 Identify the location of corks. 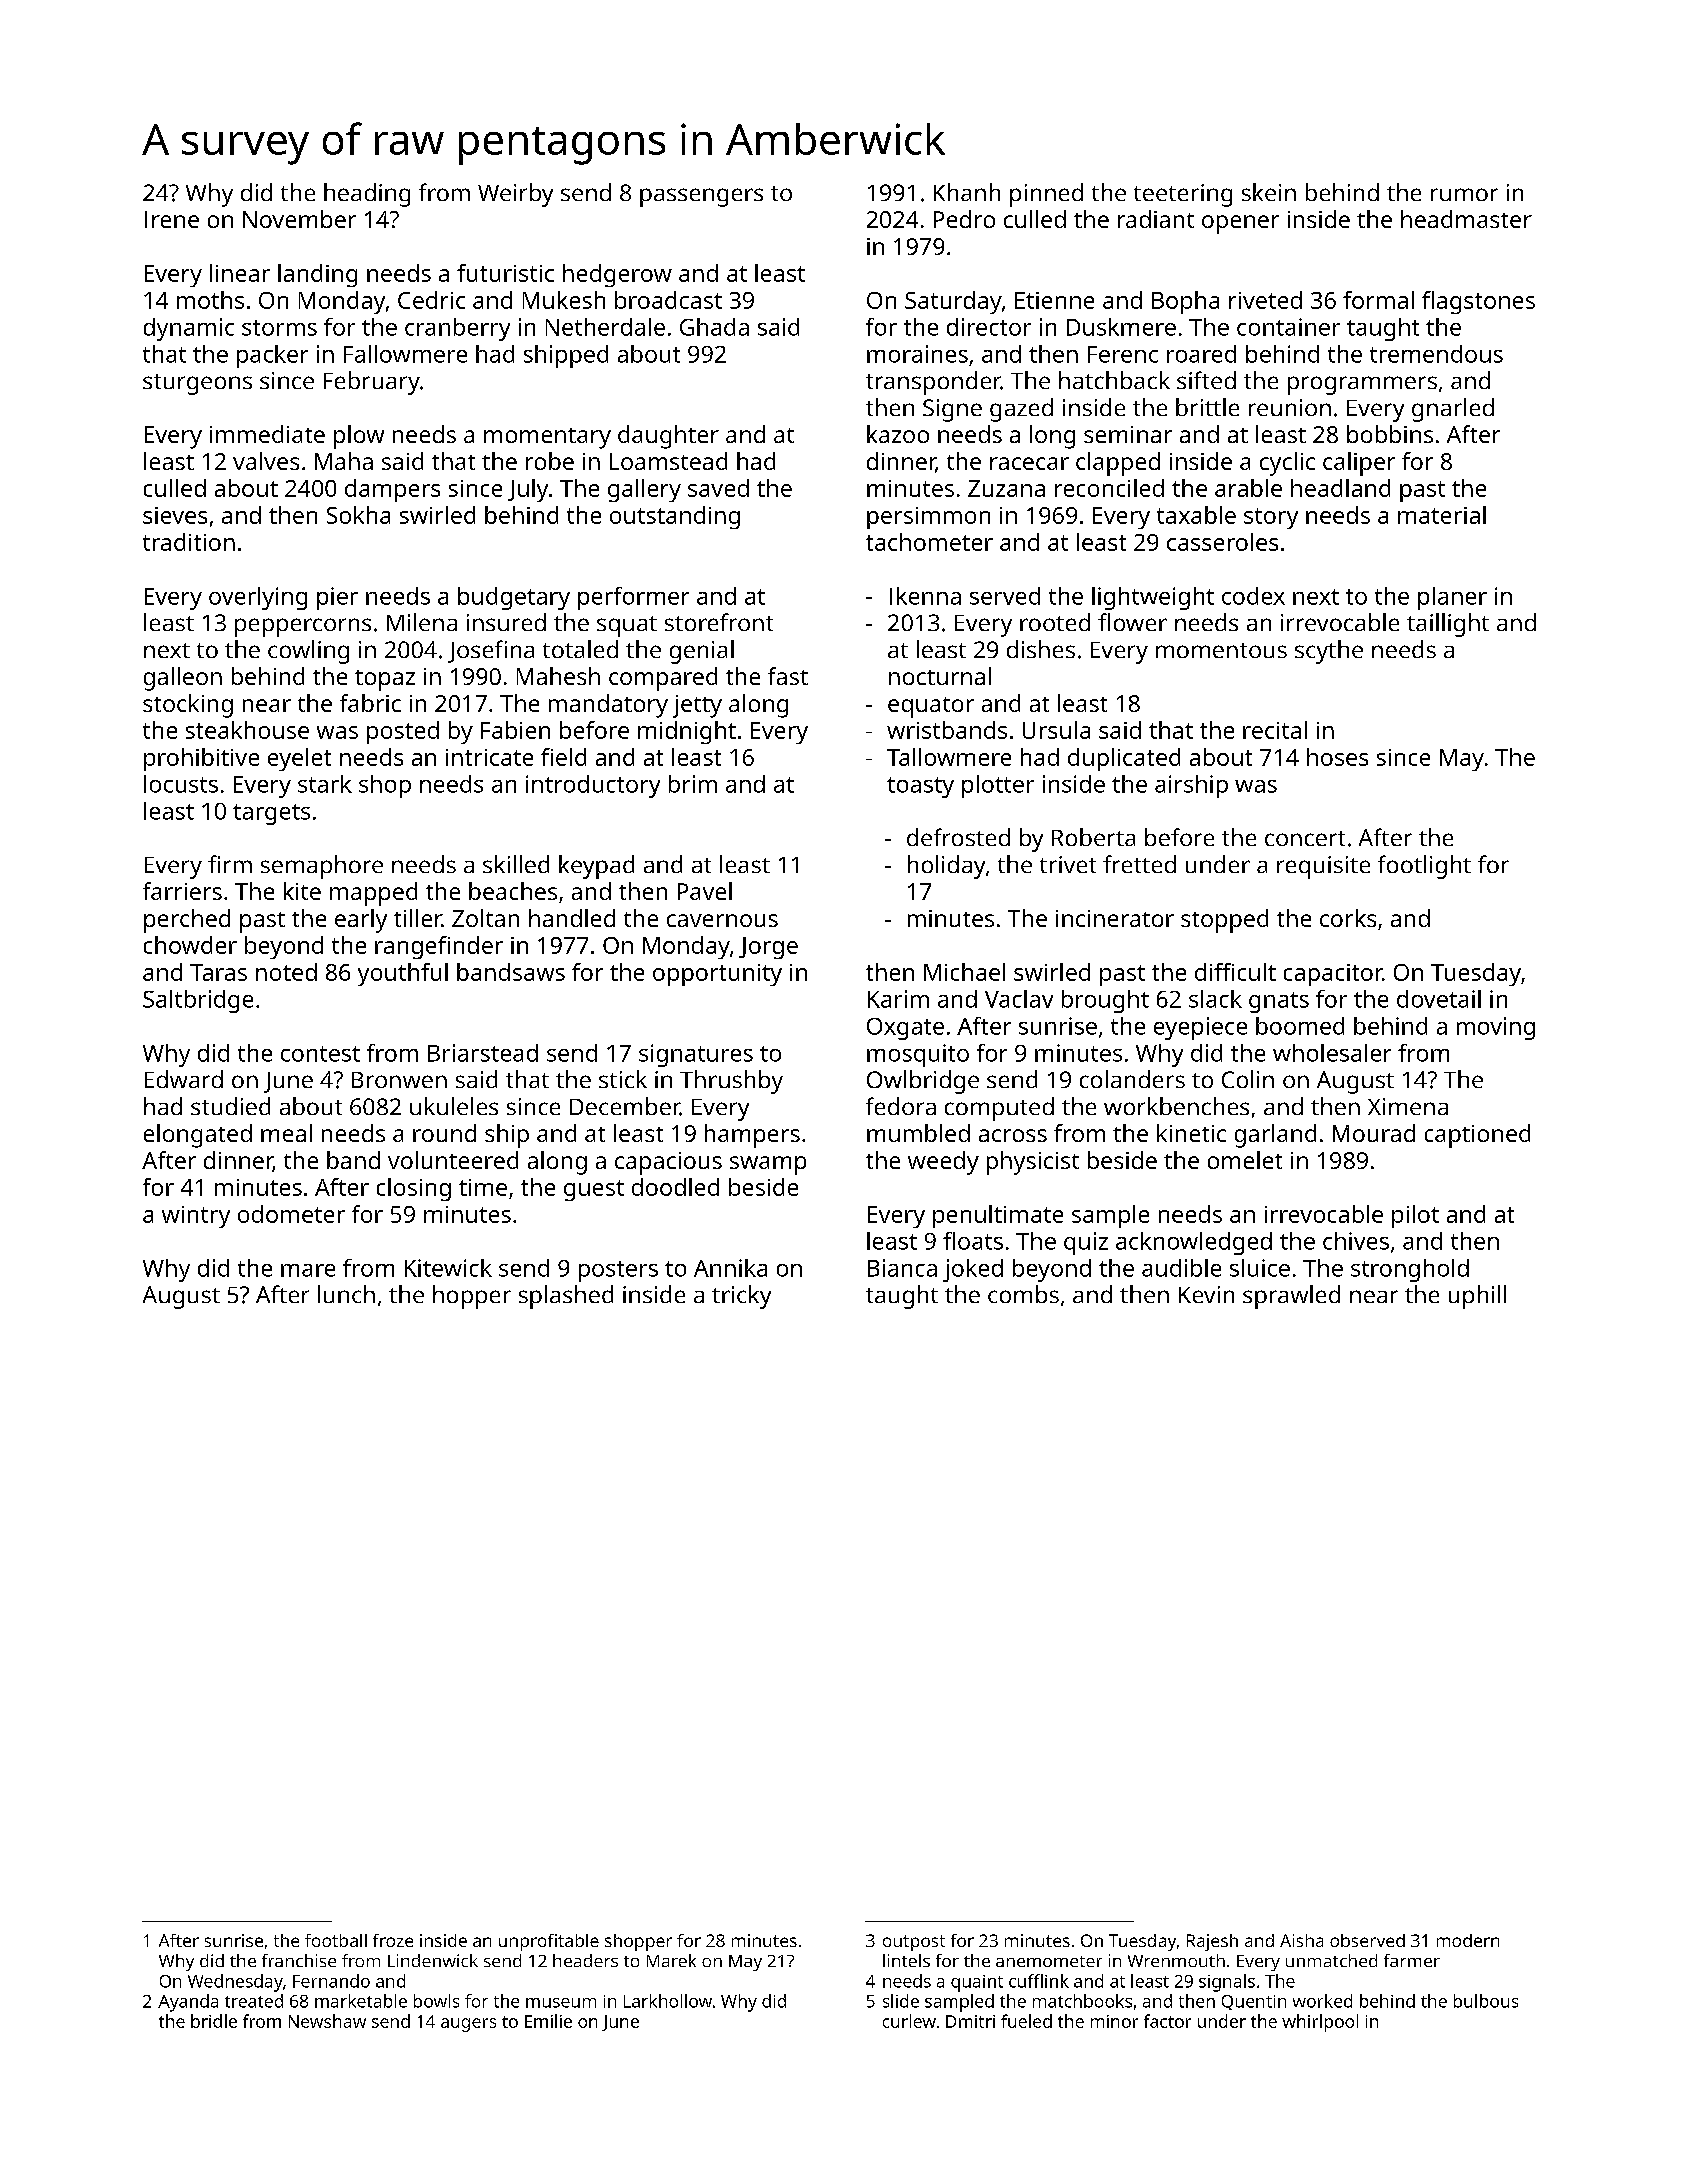
(1348, 918).
